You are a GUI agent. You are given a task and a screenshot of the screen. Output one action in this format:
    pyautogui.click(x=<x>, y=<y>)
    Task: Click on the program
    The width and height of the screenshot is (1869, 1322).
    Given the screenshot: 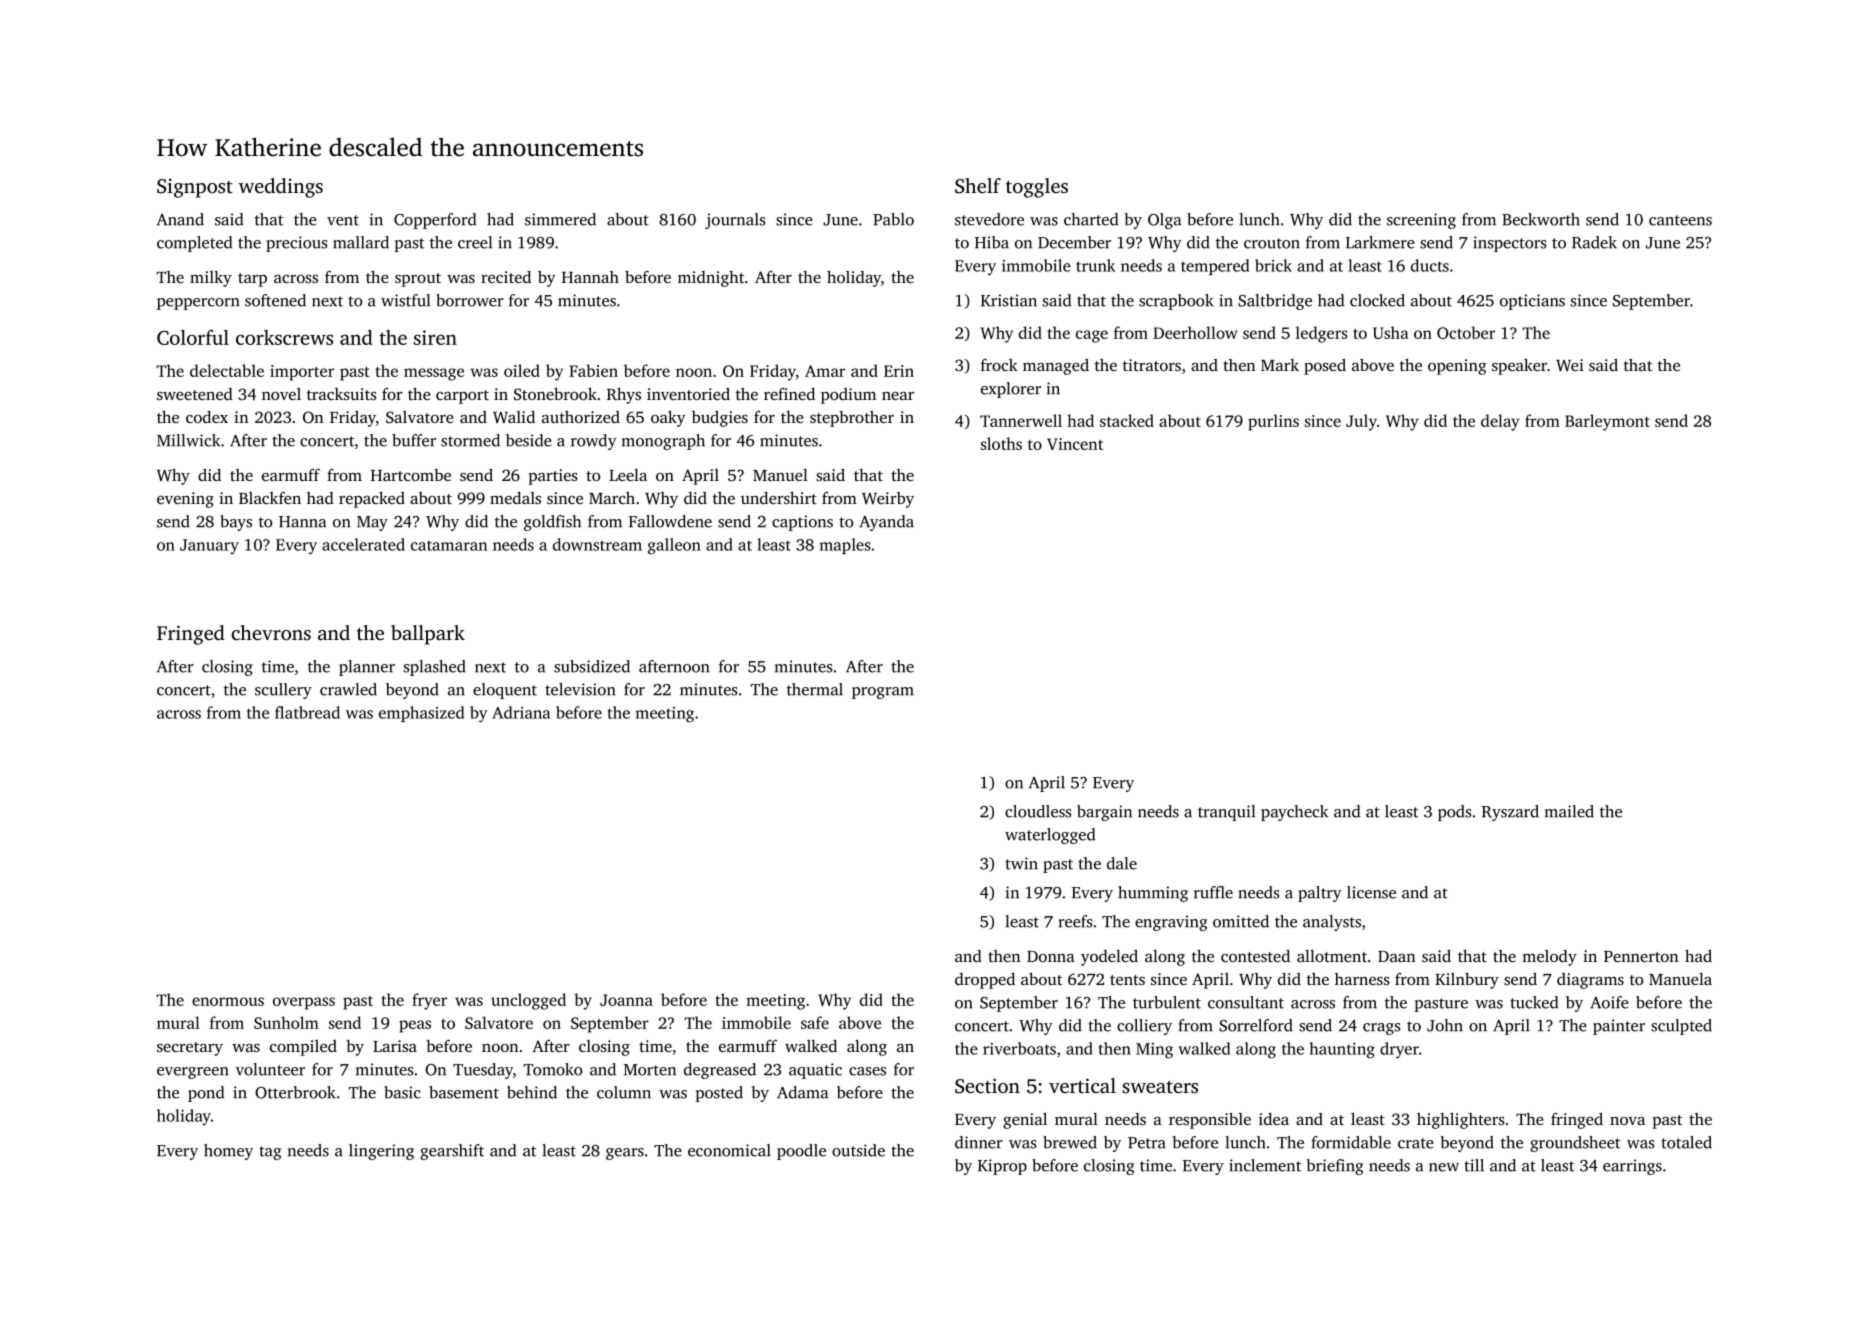 What is the action you would take?
    pyautogui.click(x=883, y=693)
